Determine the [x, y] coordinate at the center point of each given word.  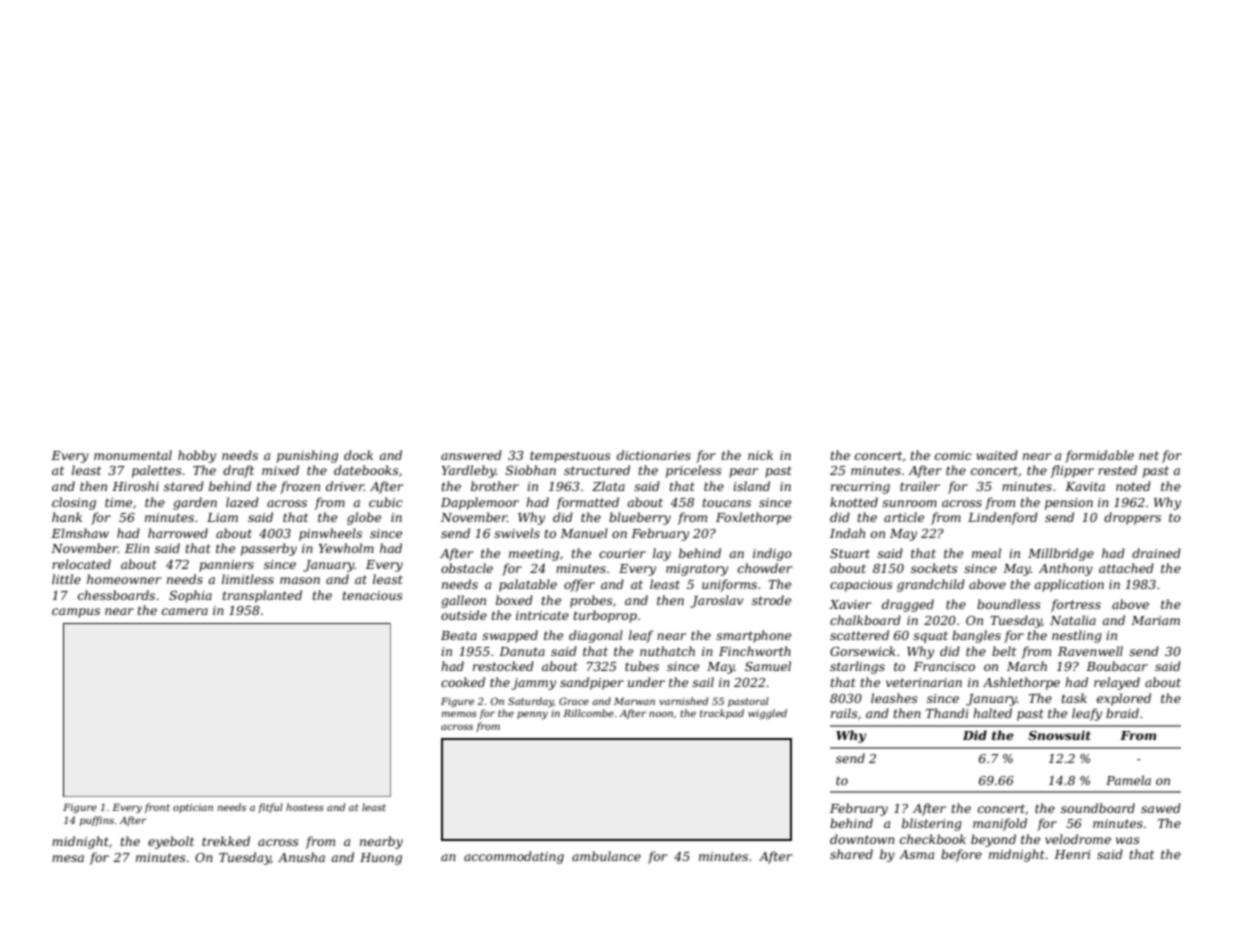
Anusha [301, 857]
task [1074, 698]
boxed [514, 600]
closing [74, 503]
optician [193, 808]
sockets [934, 568]
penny [532, 715]
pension [1069, 504]
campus [76, 613]
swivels [517, 533]
